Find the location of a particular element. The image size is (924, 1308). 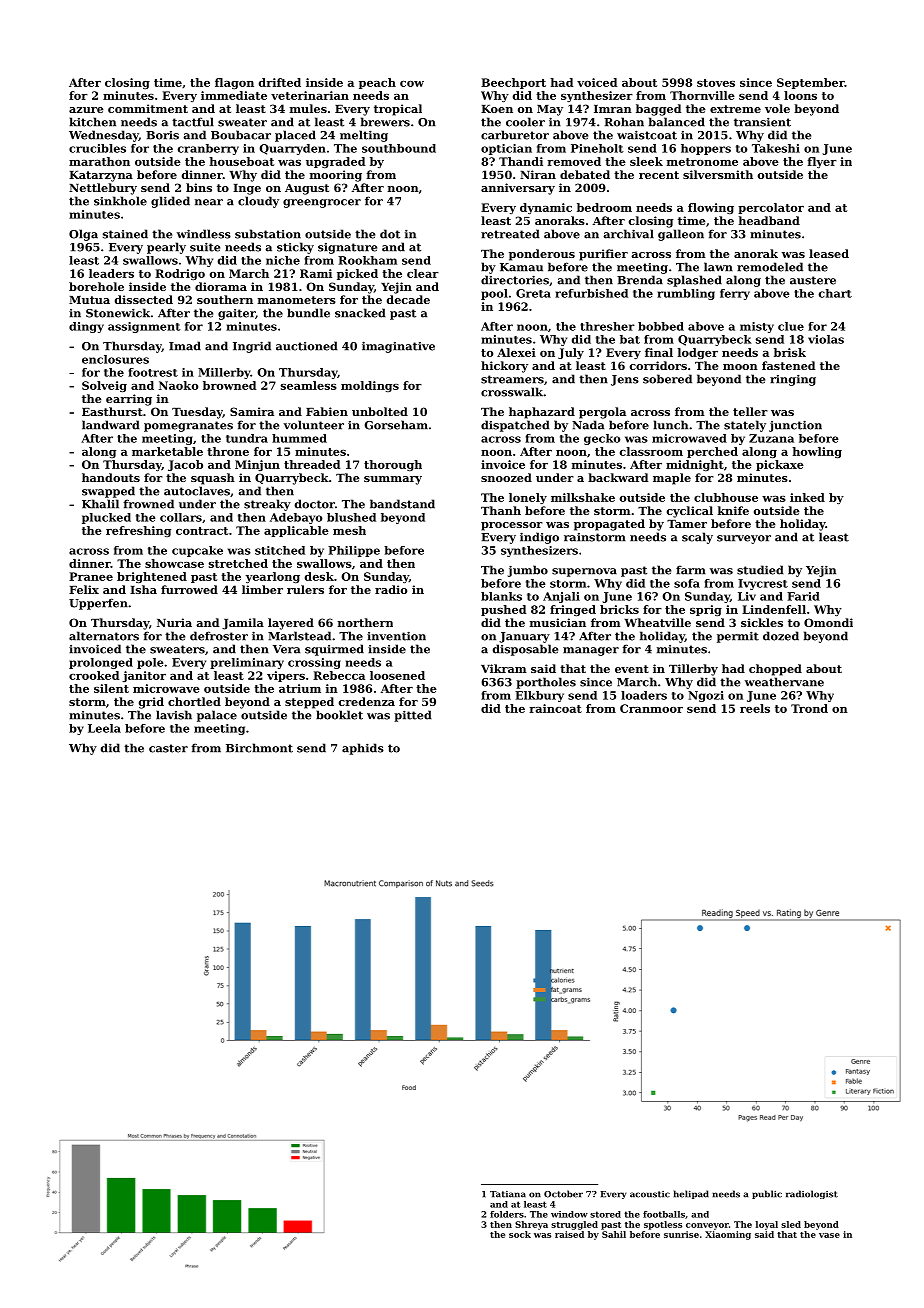

Tatiana is located at coordinates (508, 1194).
